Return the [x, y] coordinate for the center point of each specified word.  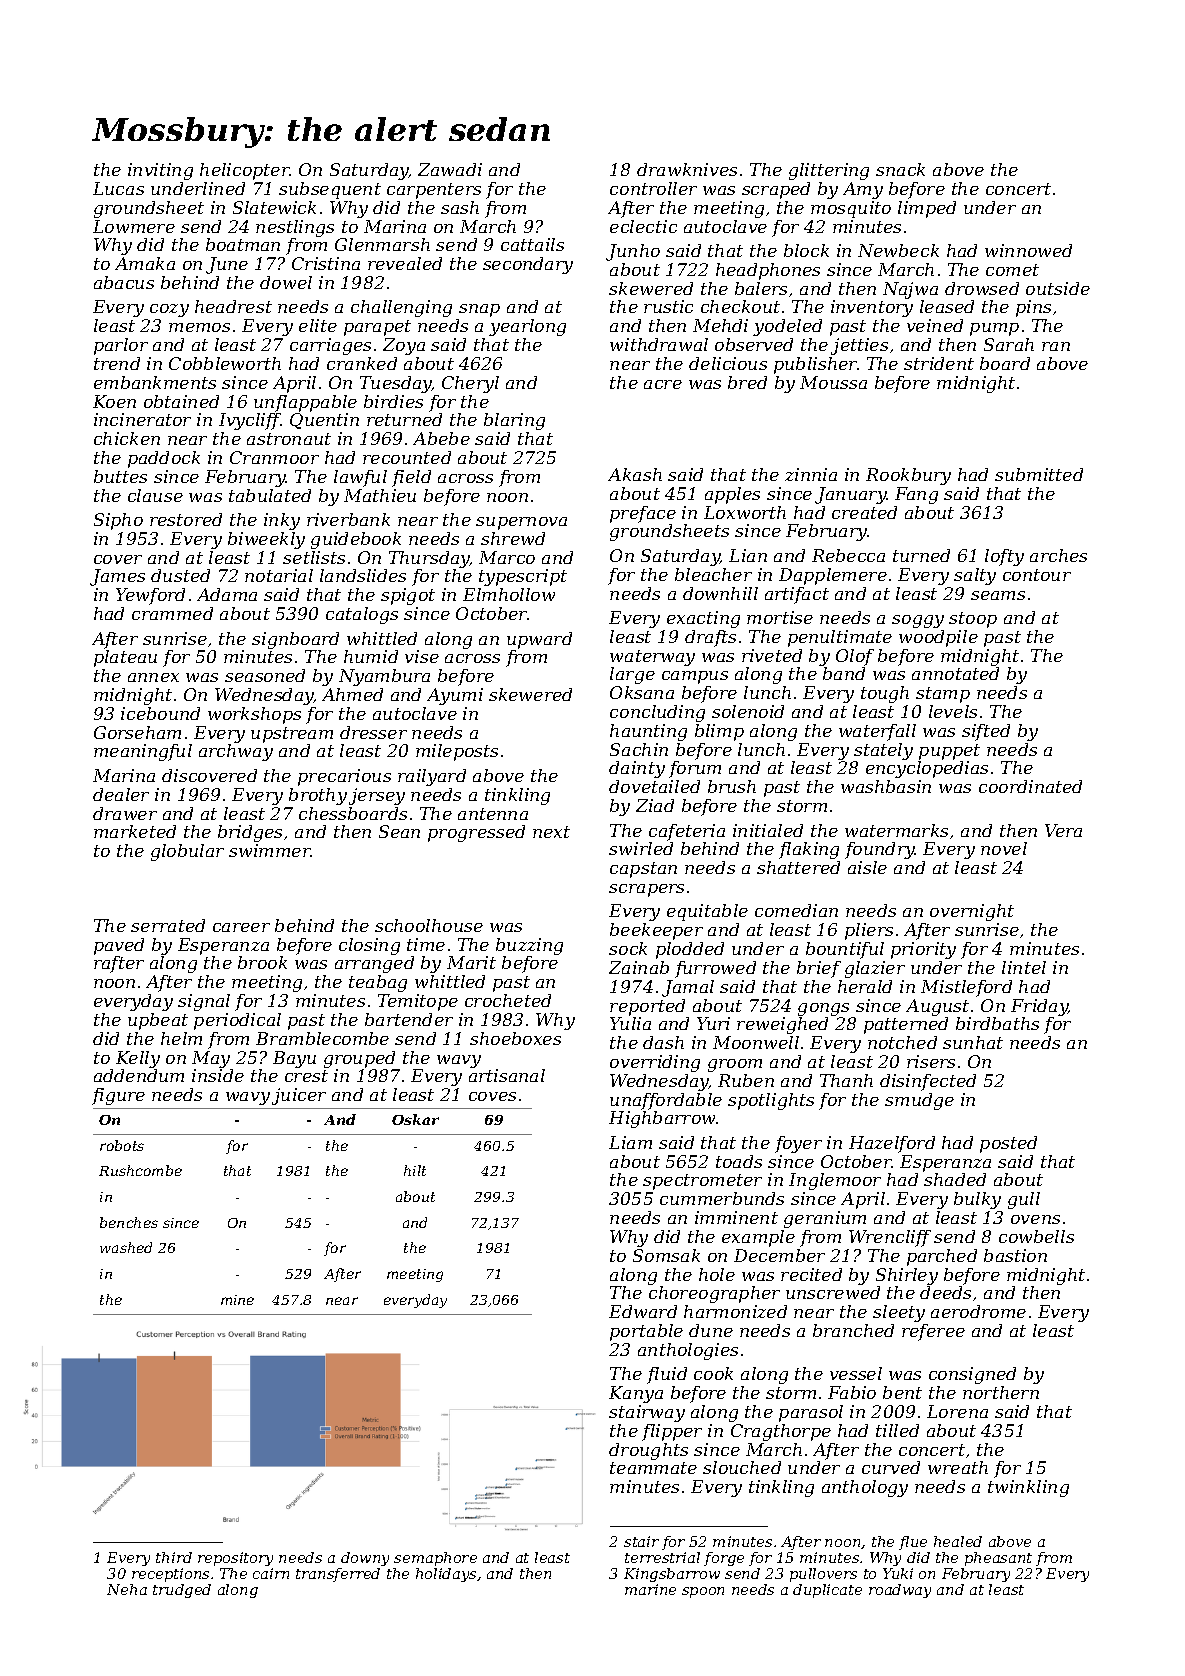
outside [1058, 288]
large [632, 675]
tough [885, 694]
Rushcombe [140, 1170]
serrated [168, 925]
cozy [169, 310]
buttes [120, 476]
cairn [271, 1573]
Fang [916, 495]
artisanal [507, 1075]
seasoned [265, 675]
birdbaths [997, 1023]
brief [819, 969]
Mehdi [720, 325]
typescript [523, 577]
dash [663, 1042]
